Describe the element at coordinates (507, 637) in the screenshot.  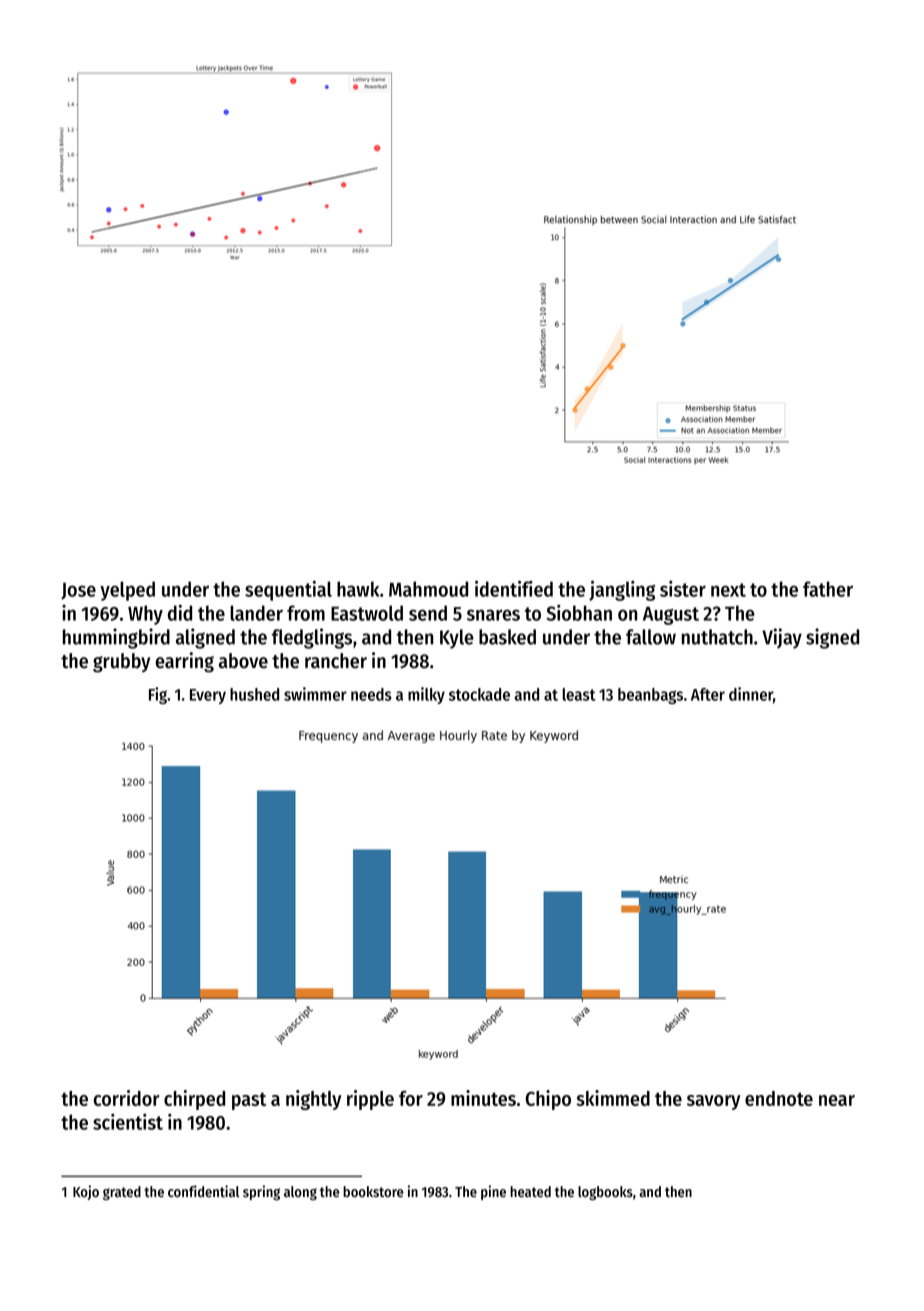
I see `basked` at that location.
